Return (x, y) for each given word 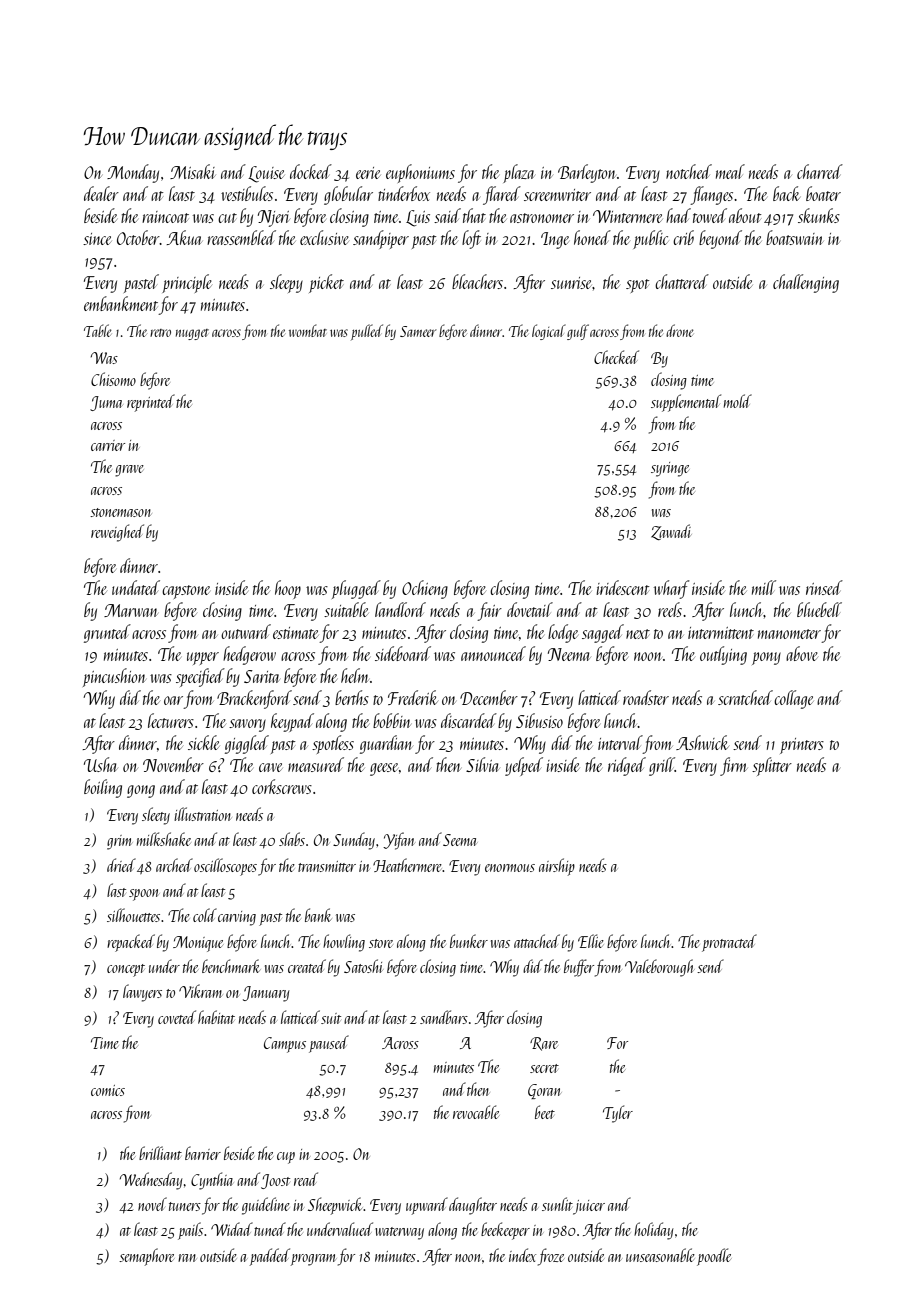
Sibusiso (539, 720)
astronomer (542, 218)
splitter (772, 766)
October (138, 237)
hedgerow (249, 655)
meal (730, 171)
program (313, 1260)
